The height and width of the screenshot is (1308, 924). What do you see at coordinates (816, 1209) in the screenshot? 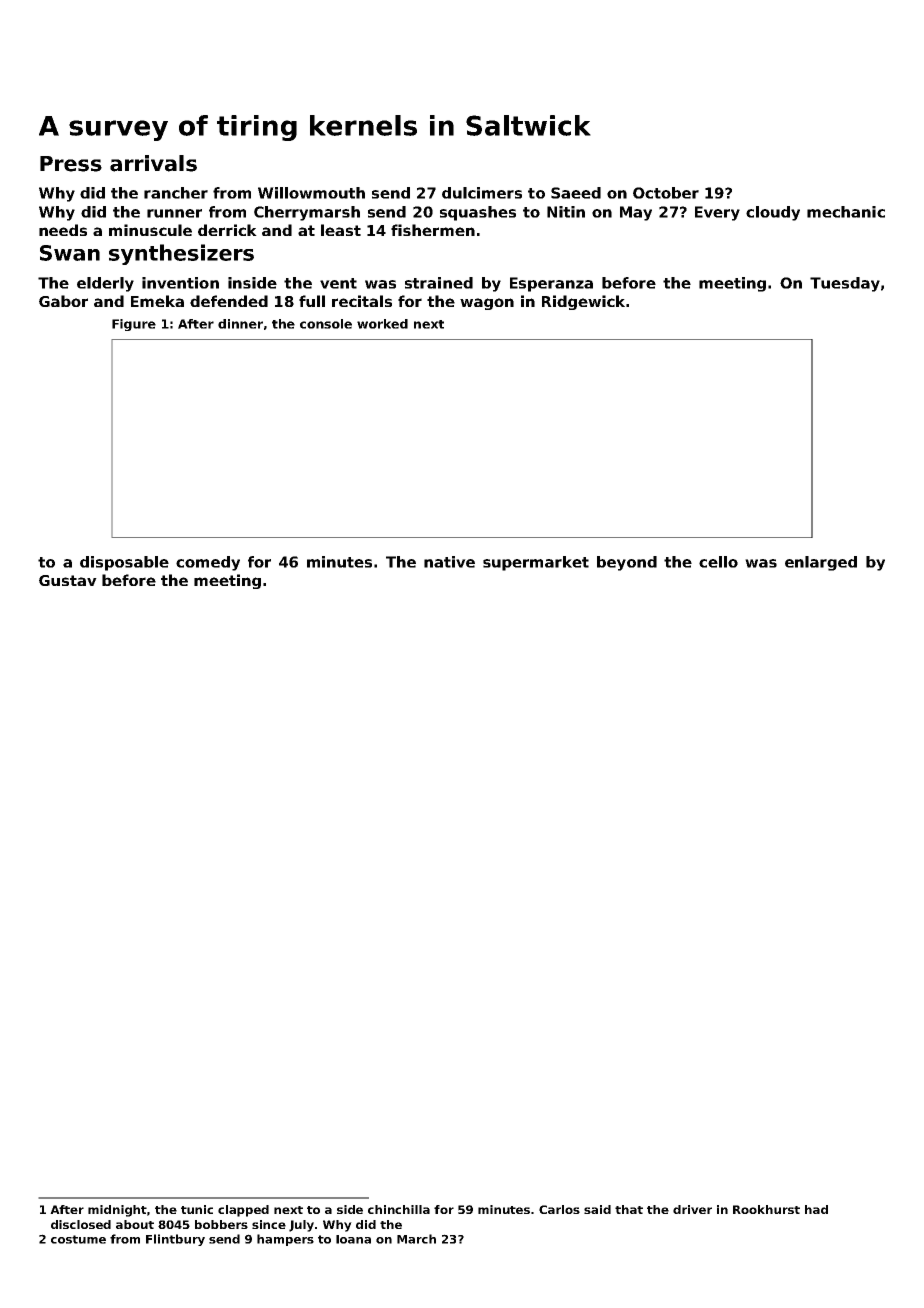
I see `had` at bounding box center [816, 1209].
